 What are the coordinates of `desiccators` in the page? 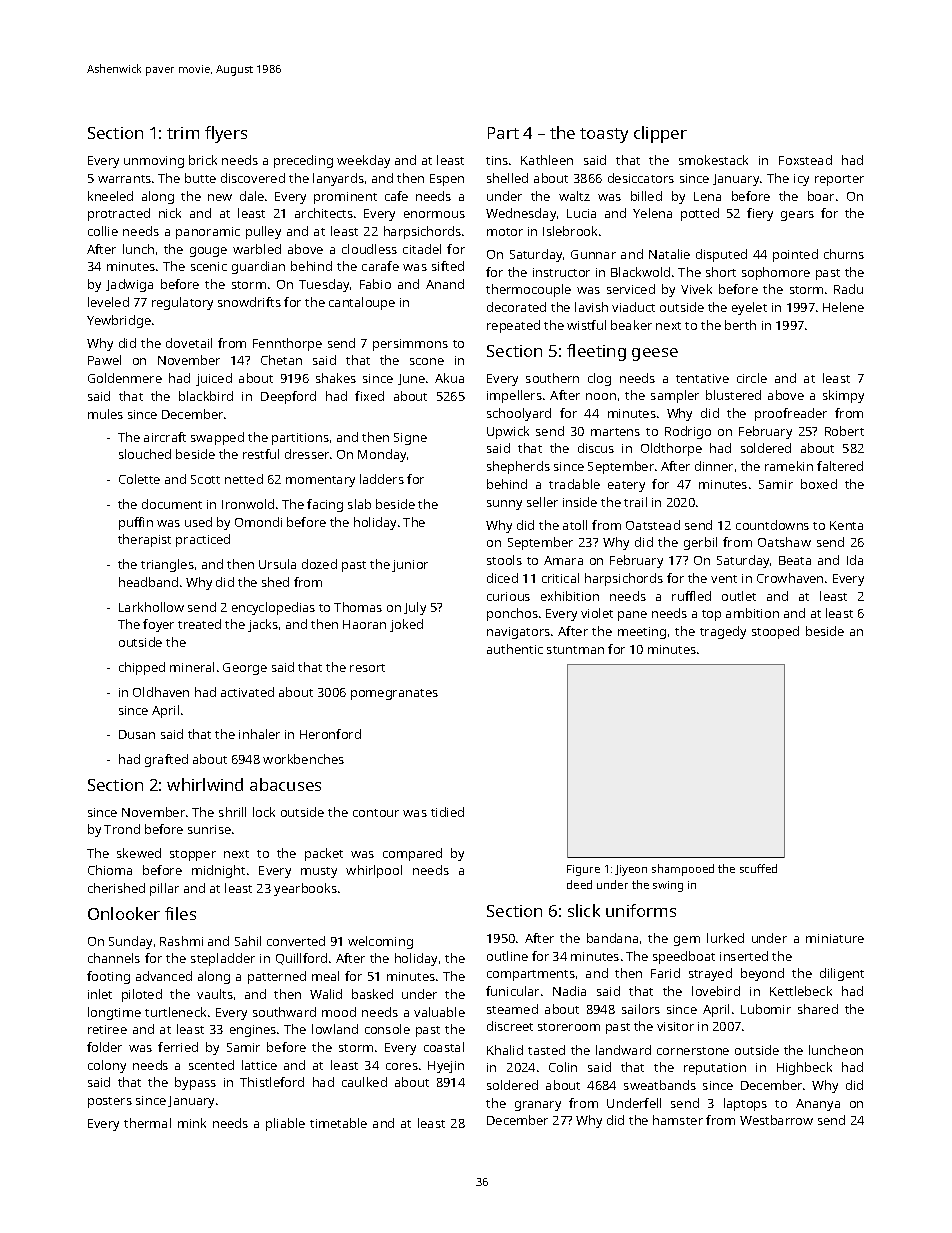 It's located at (641, 178).
